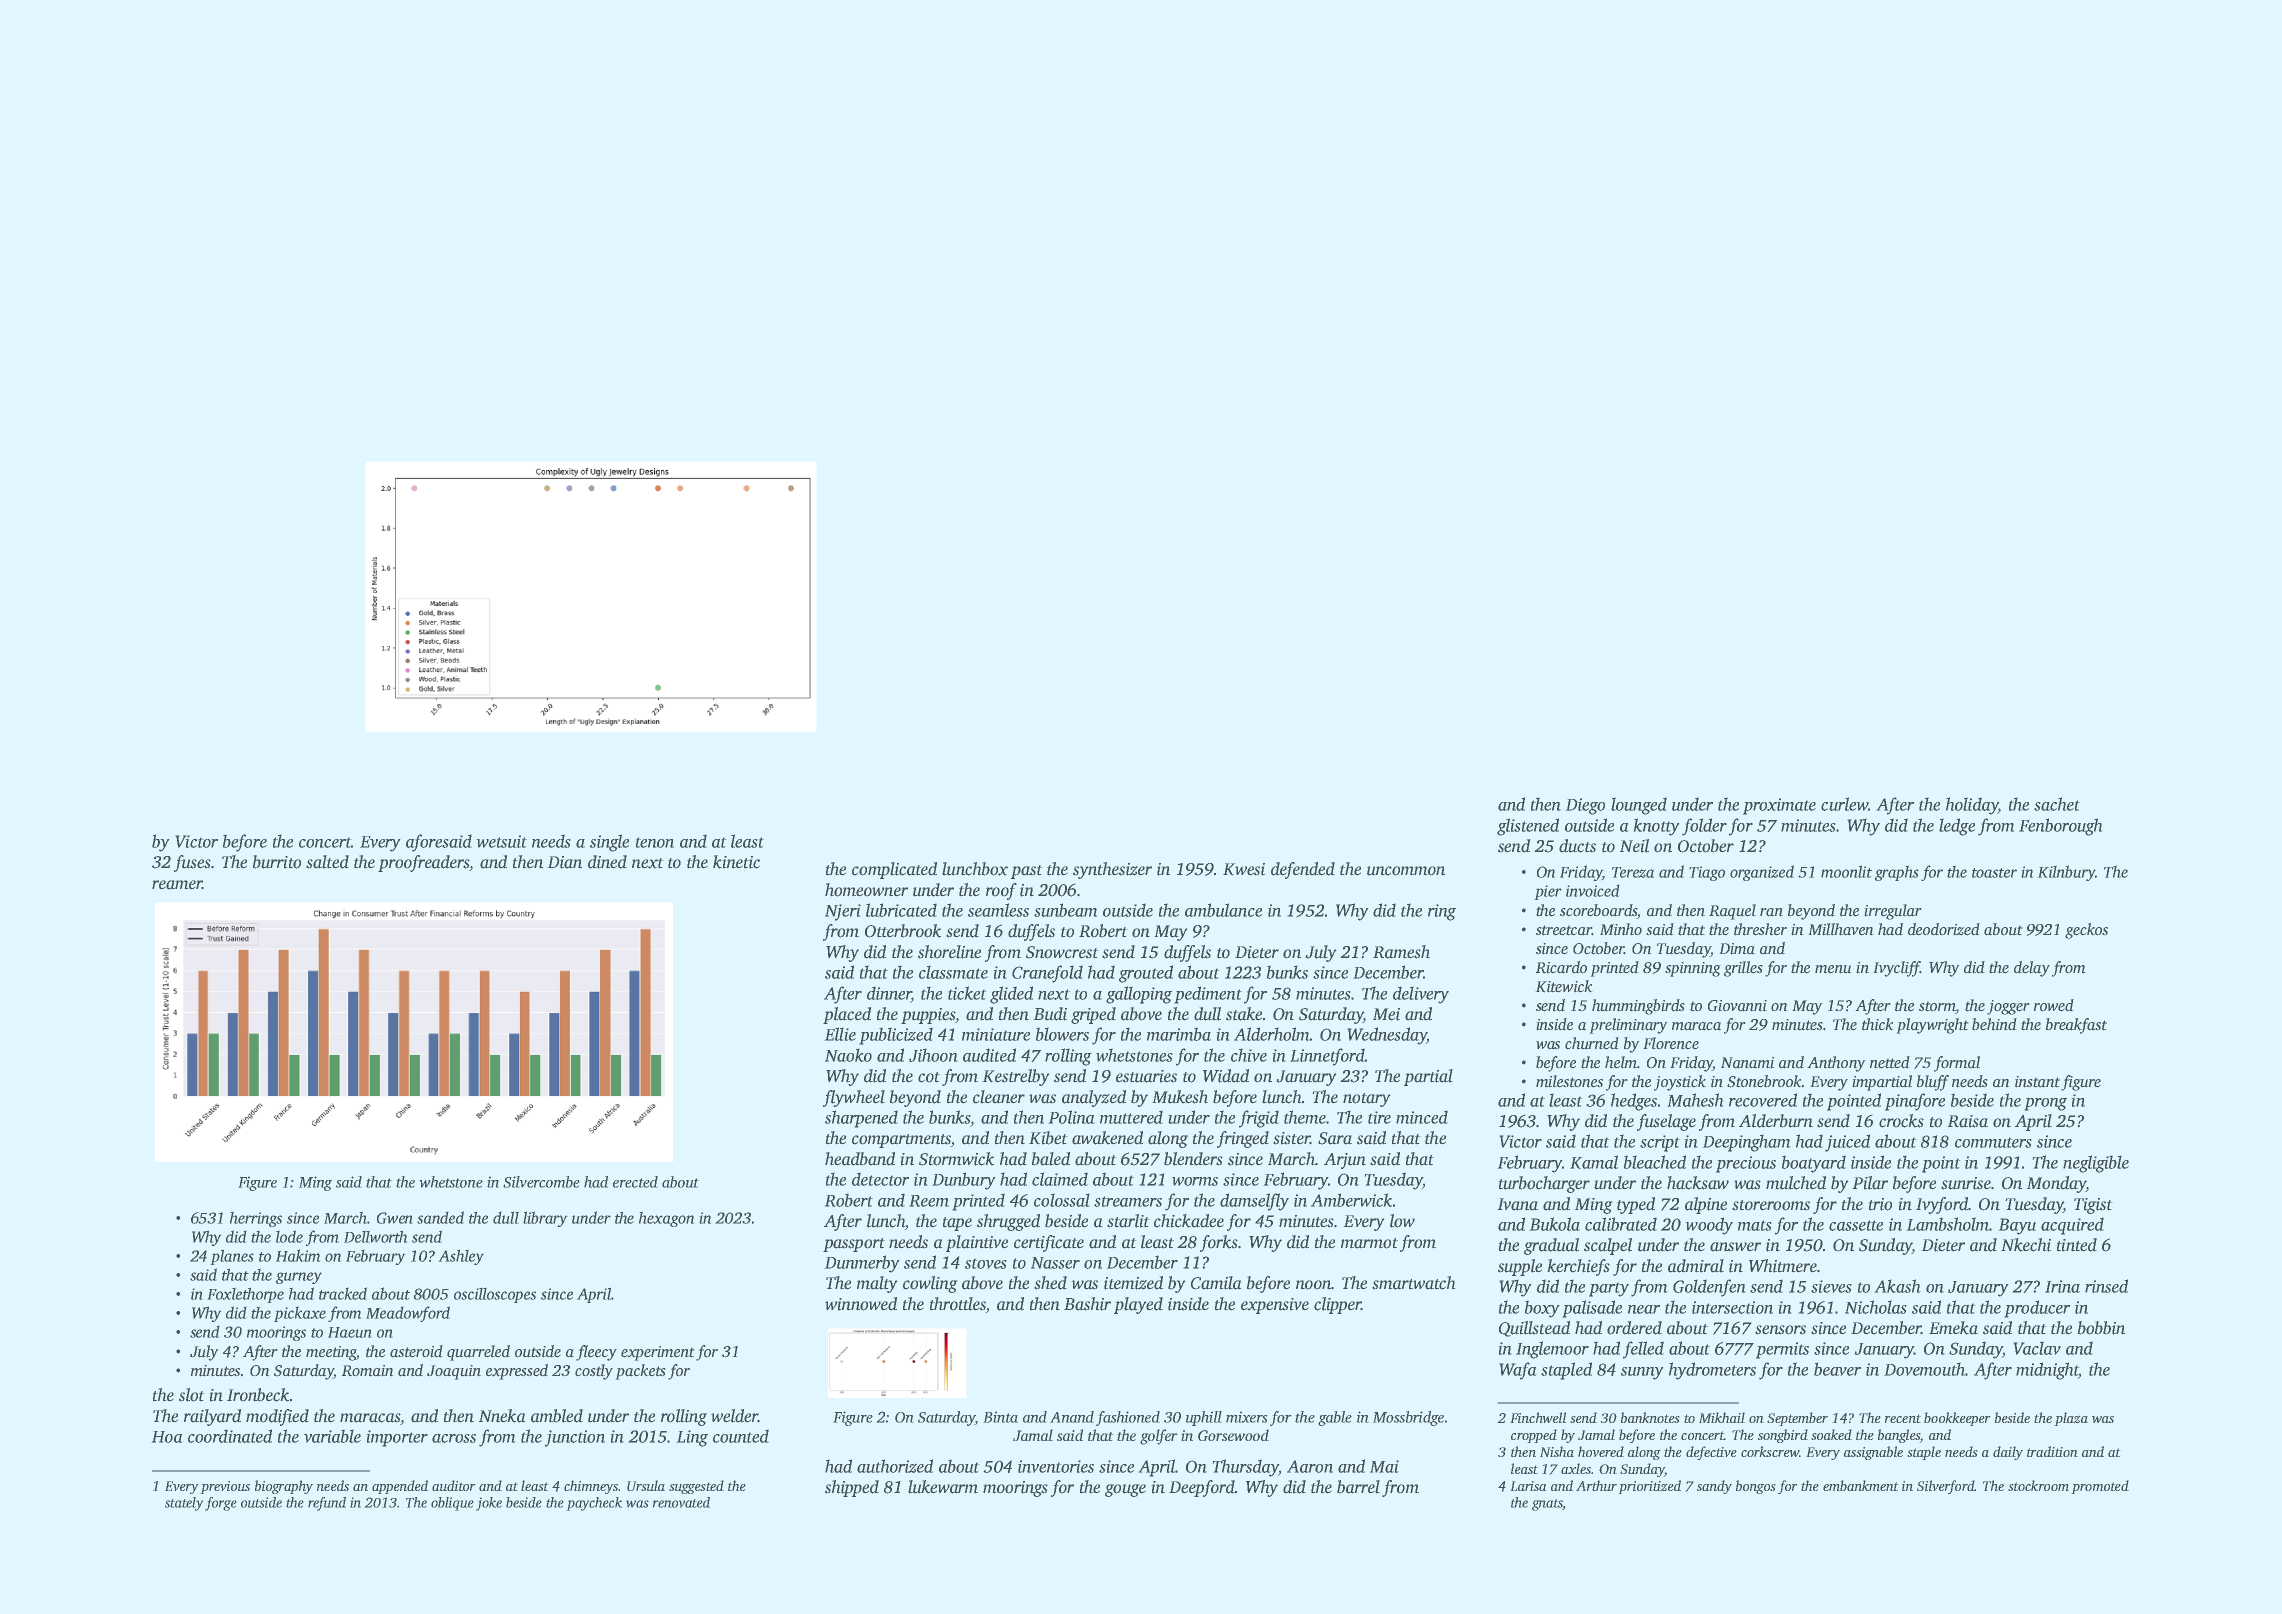  Describe the element at coordinates (478, 1353) in the document. I see `quarreled` at that location.
